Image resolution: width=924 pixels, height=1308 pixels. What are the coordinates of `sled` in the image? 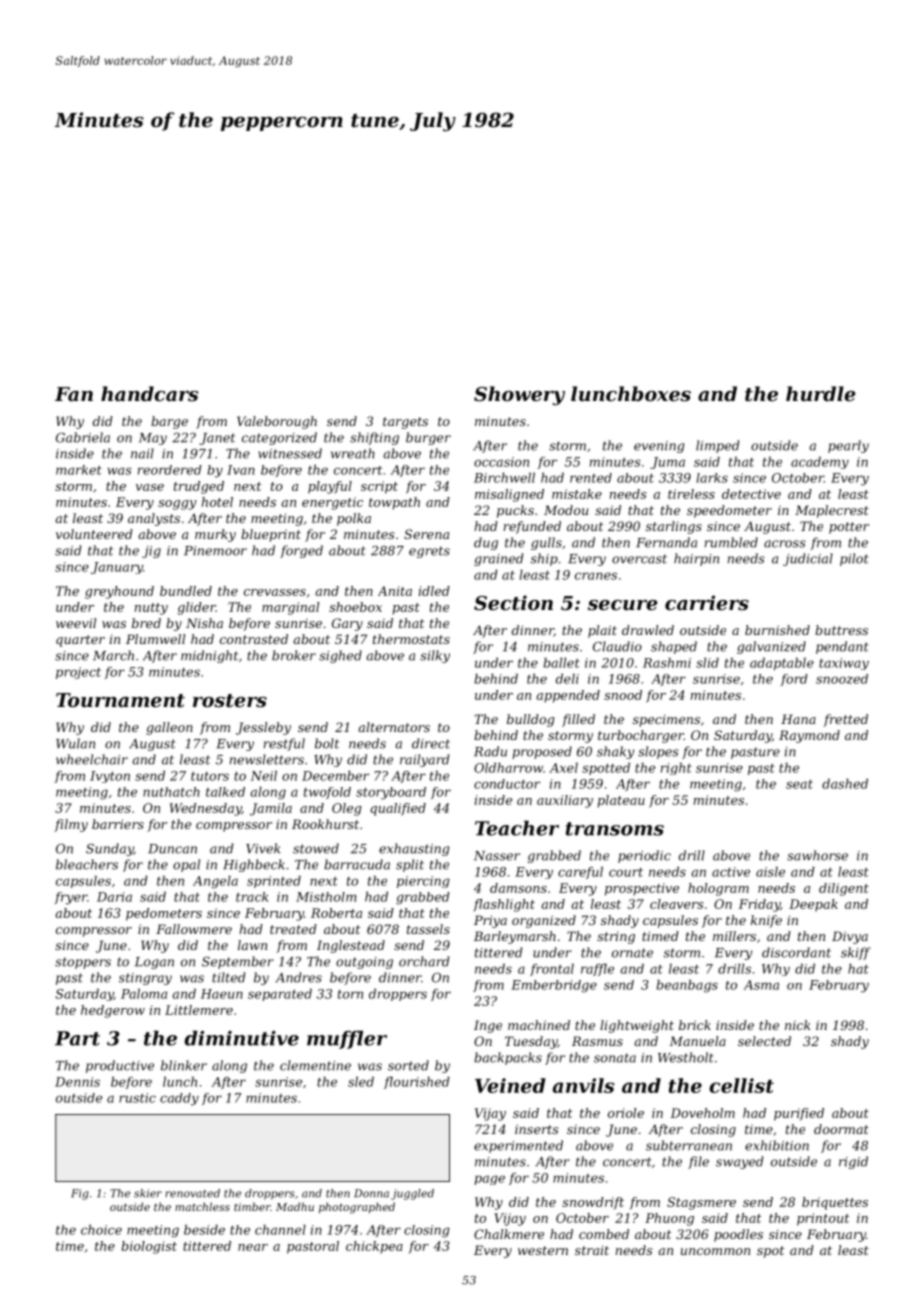 It's located at (361, 1082).
